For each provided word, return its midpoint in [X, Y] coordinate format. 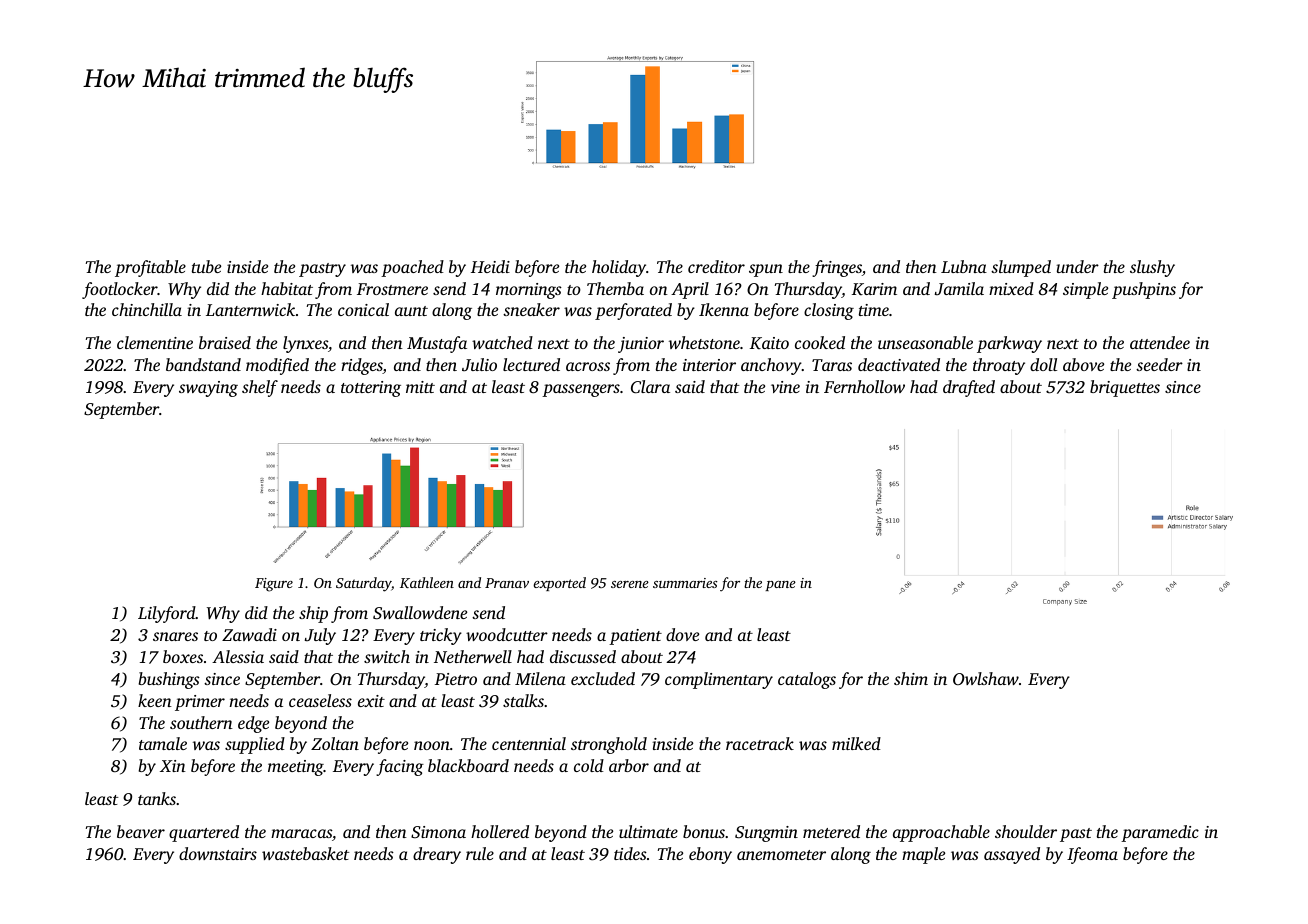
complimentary [719, 680]
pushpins [1144, 290]
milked [856, 743]
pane [780, 586]
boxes [183, 656]
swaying [208, 389]
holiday [619, 268]
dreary [437, 855]
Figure [274, 585]
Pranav [507, 583]
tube [206, 266]
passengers [581, 390]
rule [480, 853]
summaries [685, 583]
